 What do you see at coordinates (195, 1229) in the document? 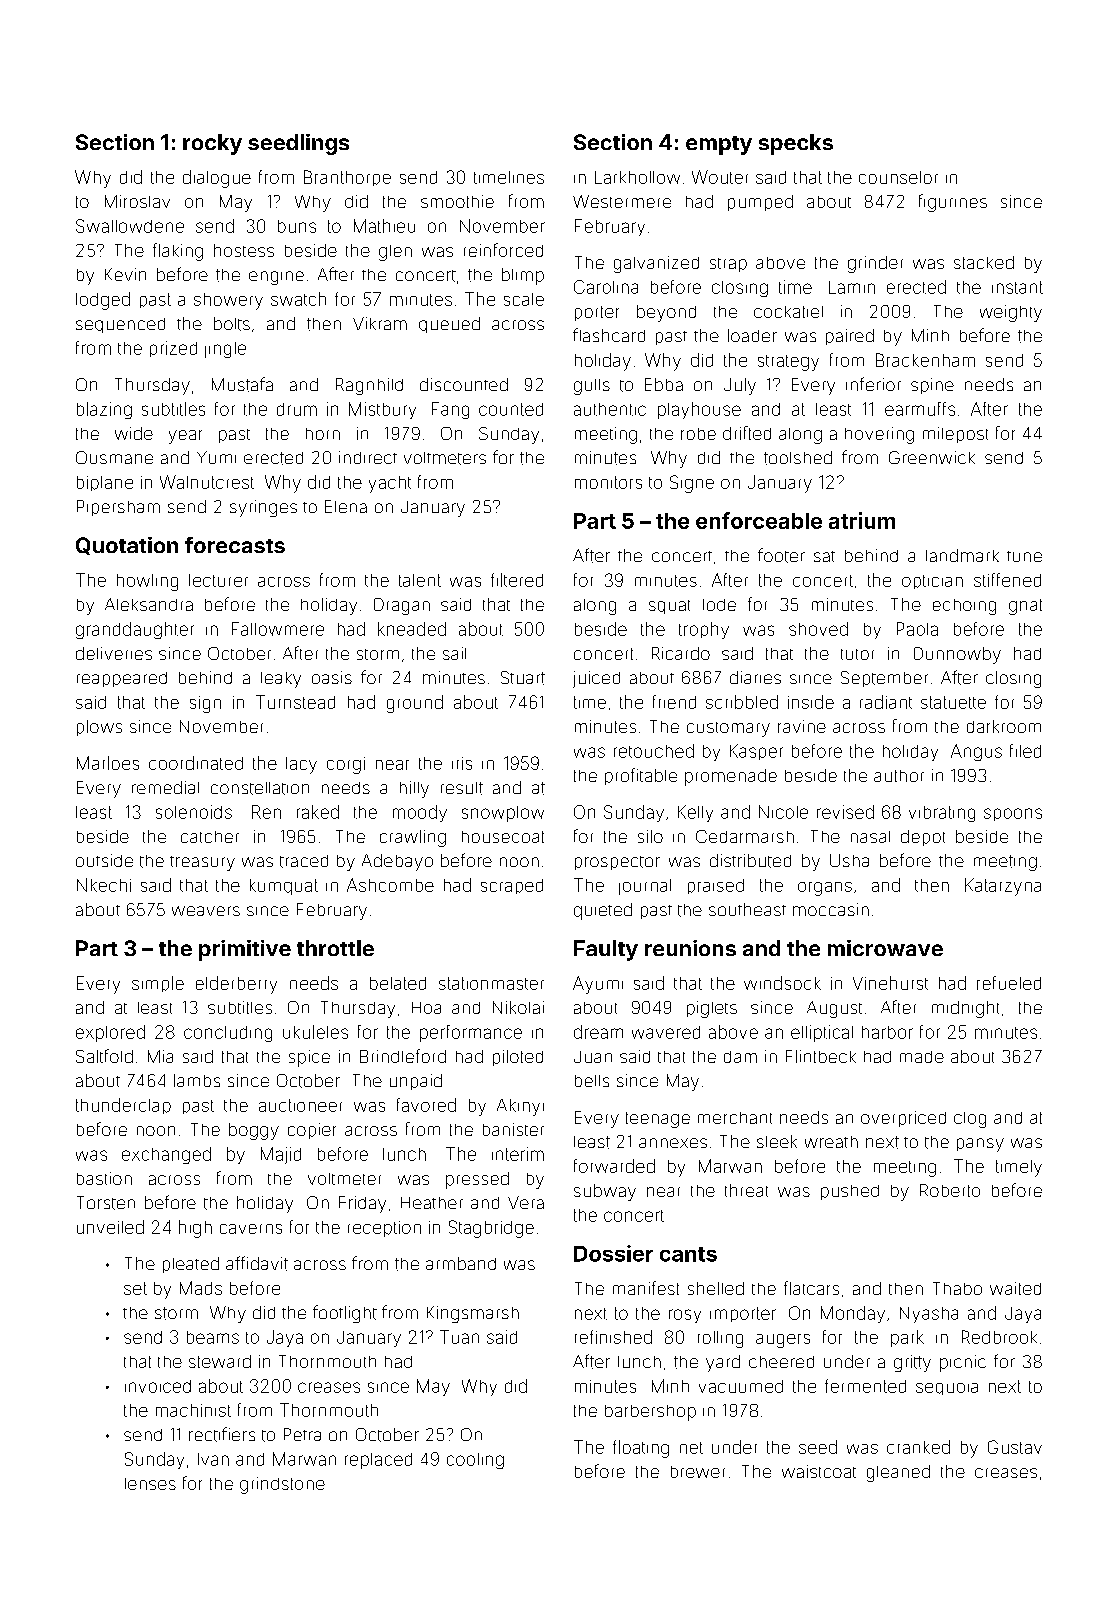
I see `high` at bounding box center [195, 1229].
